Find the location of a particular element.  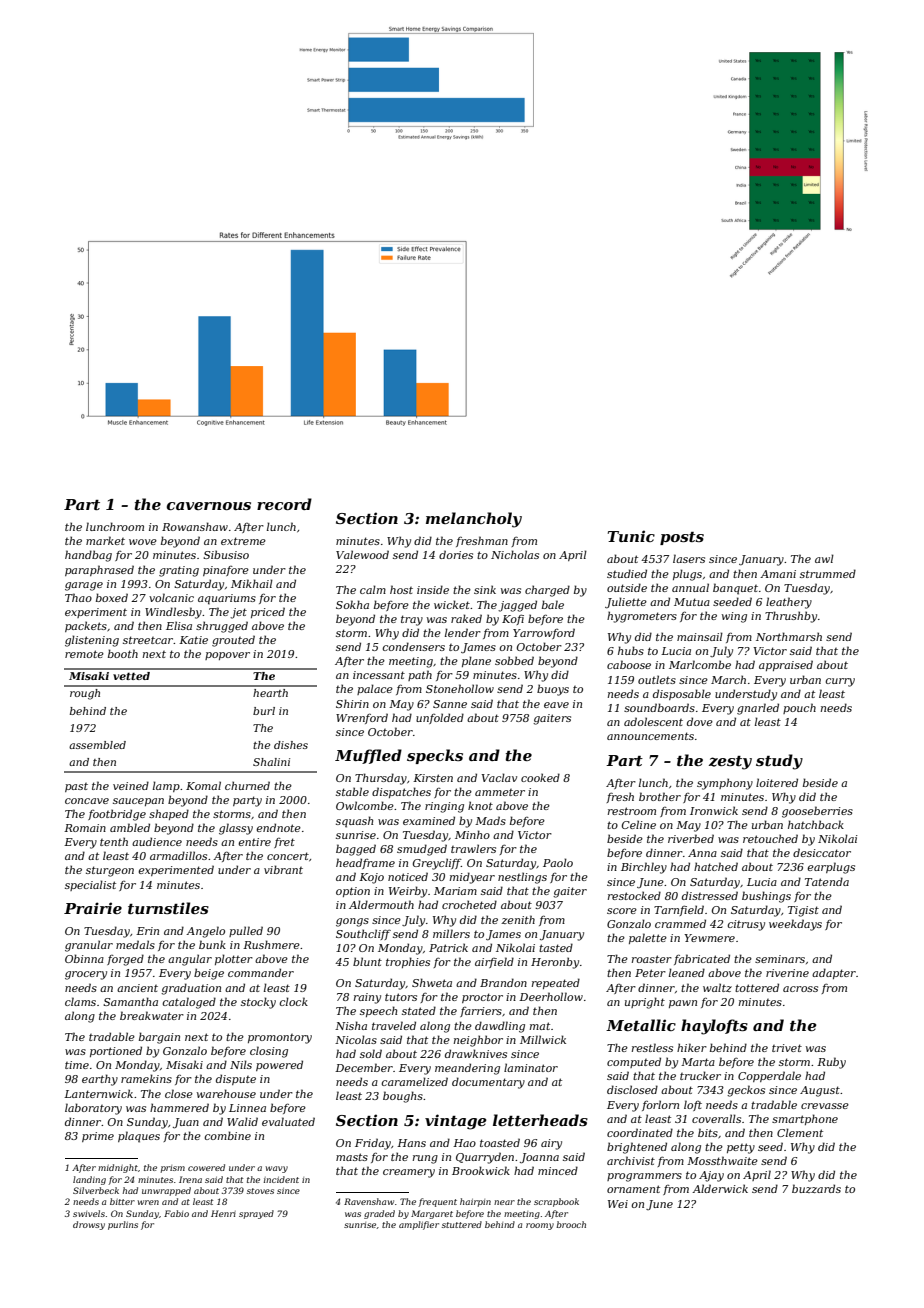

armadillos is located at coordinates (178, 855).
